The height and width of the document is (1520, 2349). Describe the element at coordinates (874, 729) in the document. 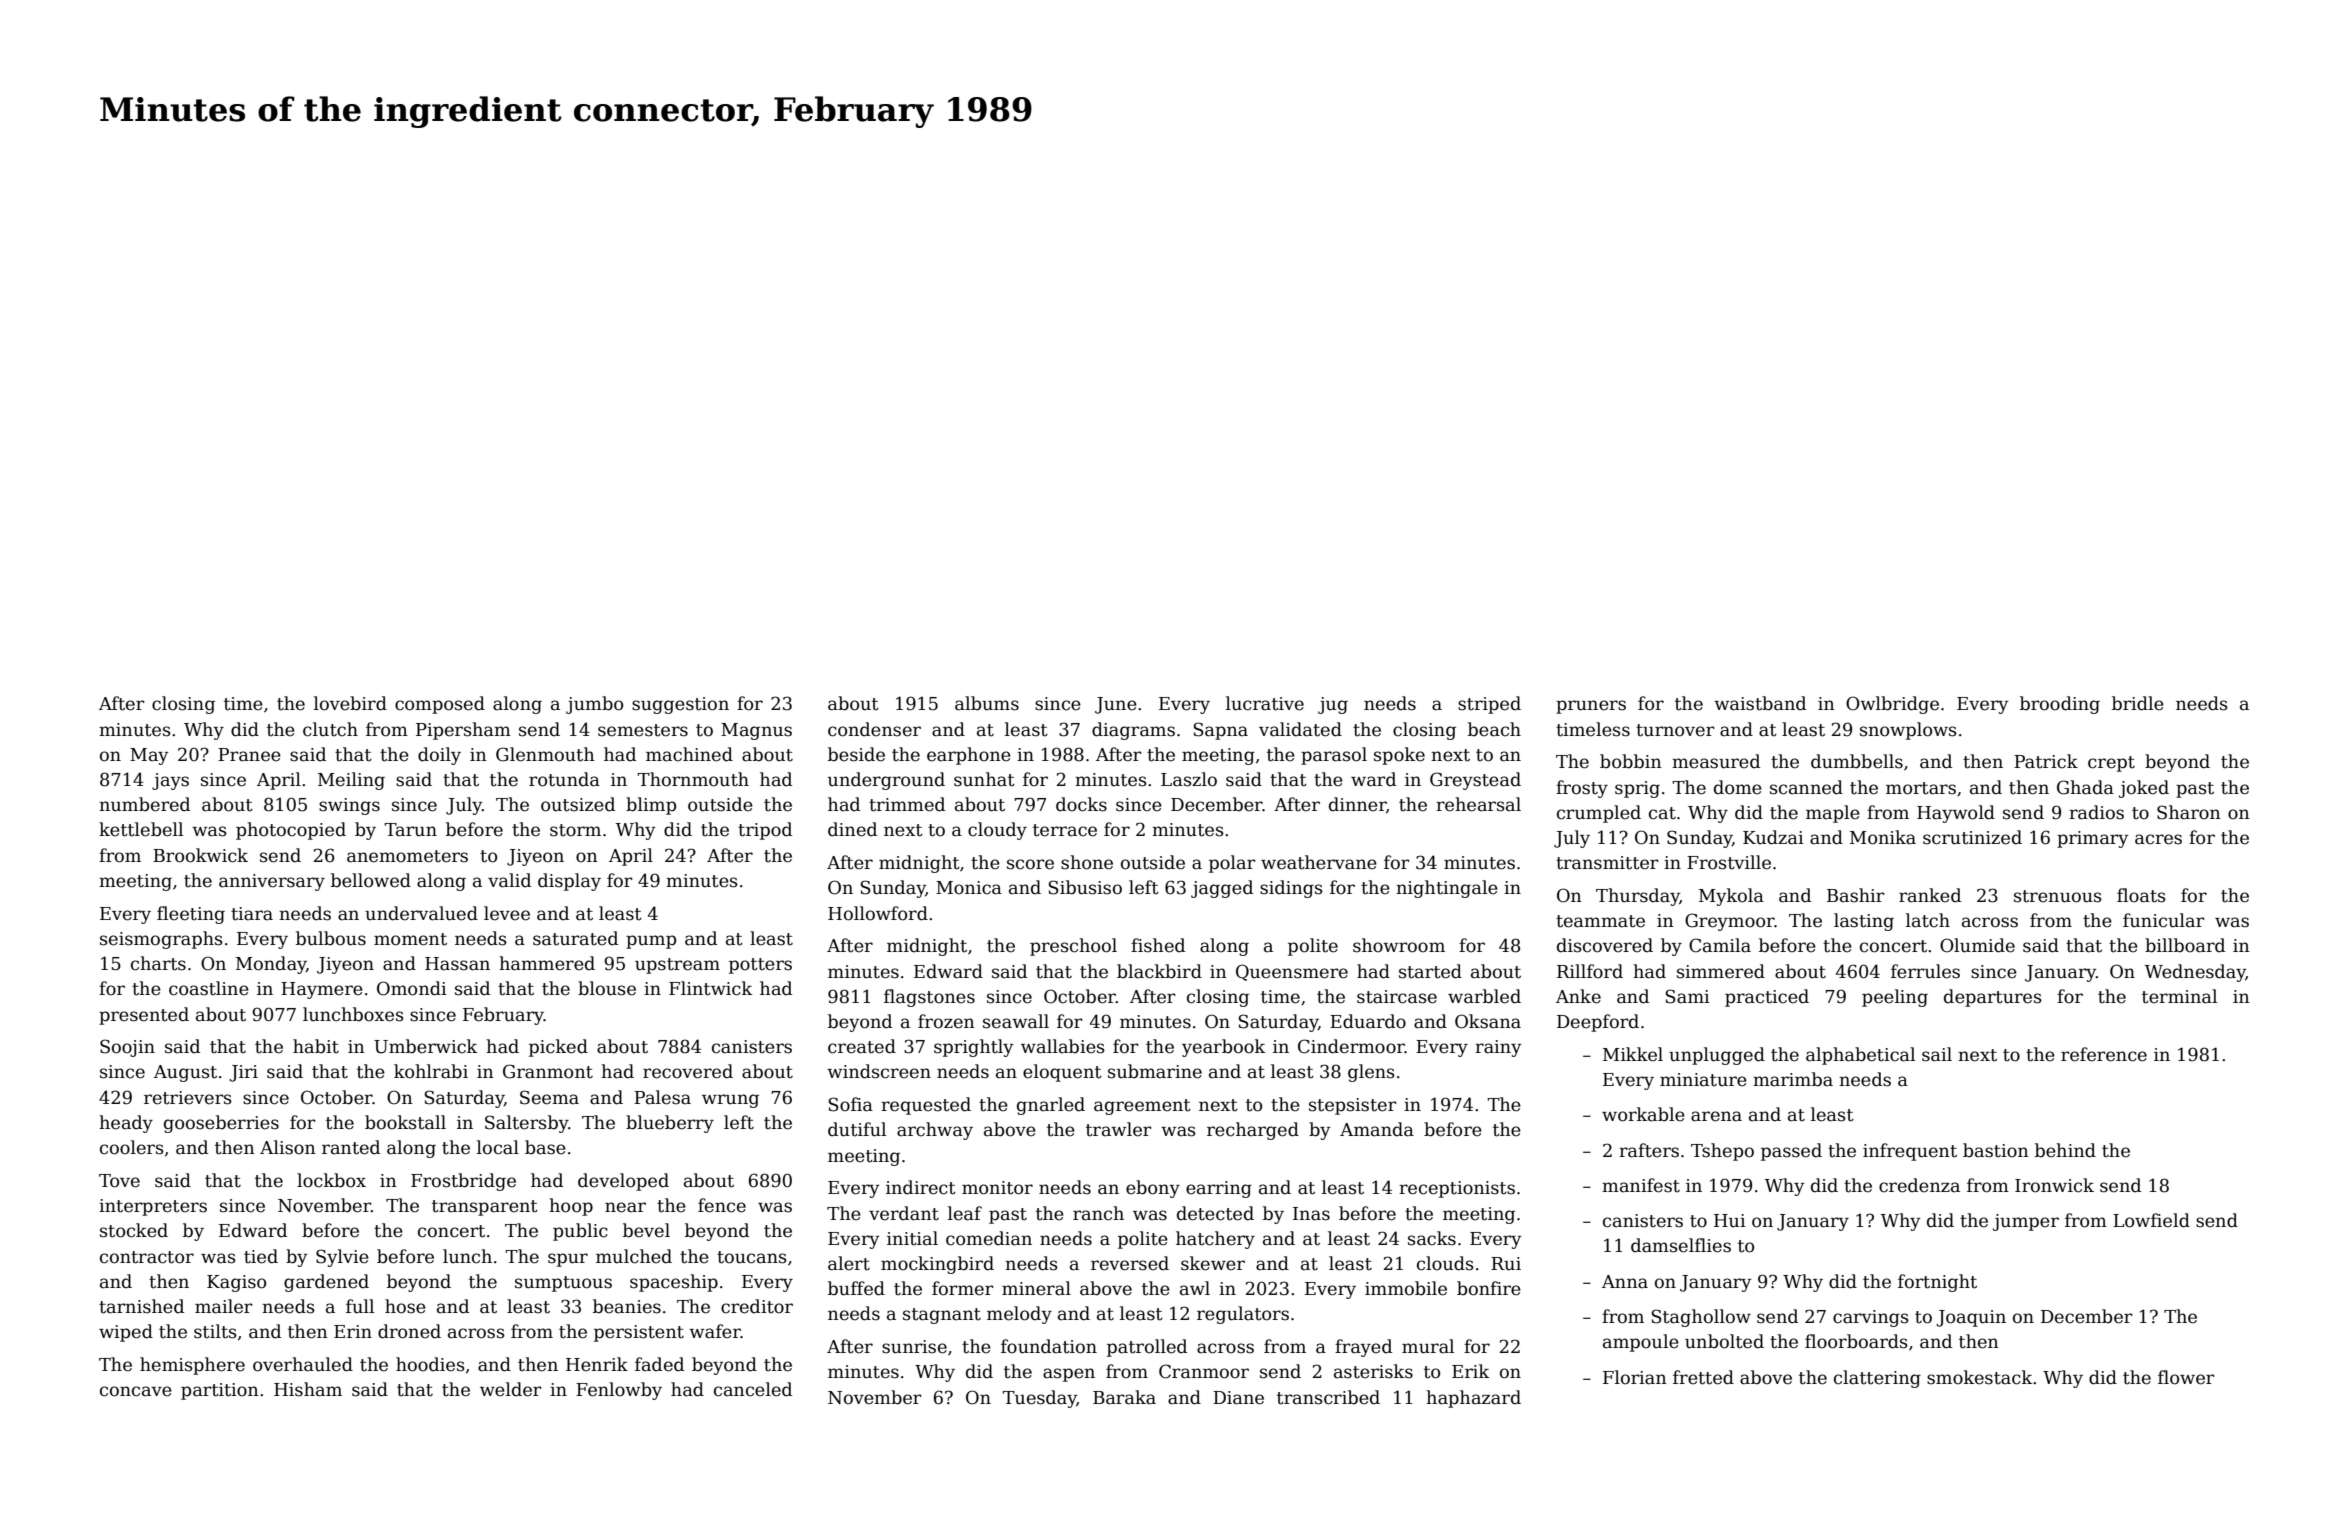

I see `condenser` at that location.
